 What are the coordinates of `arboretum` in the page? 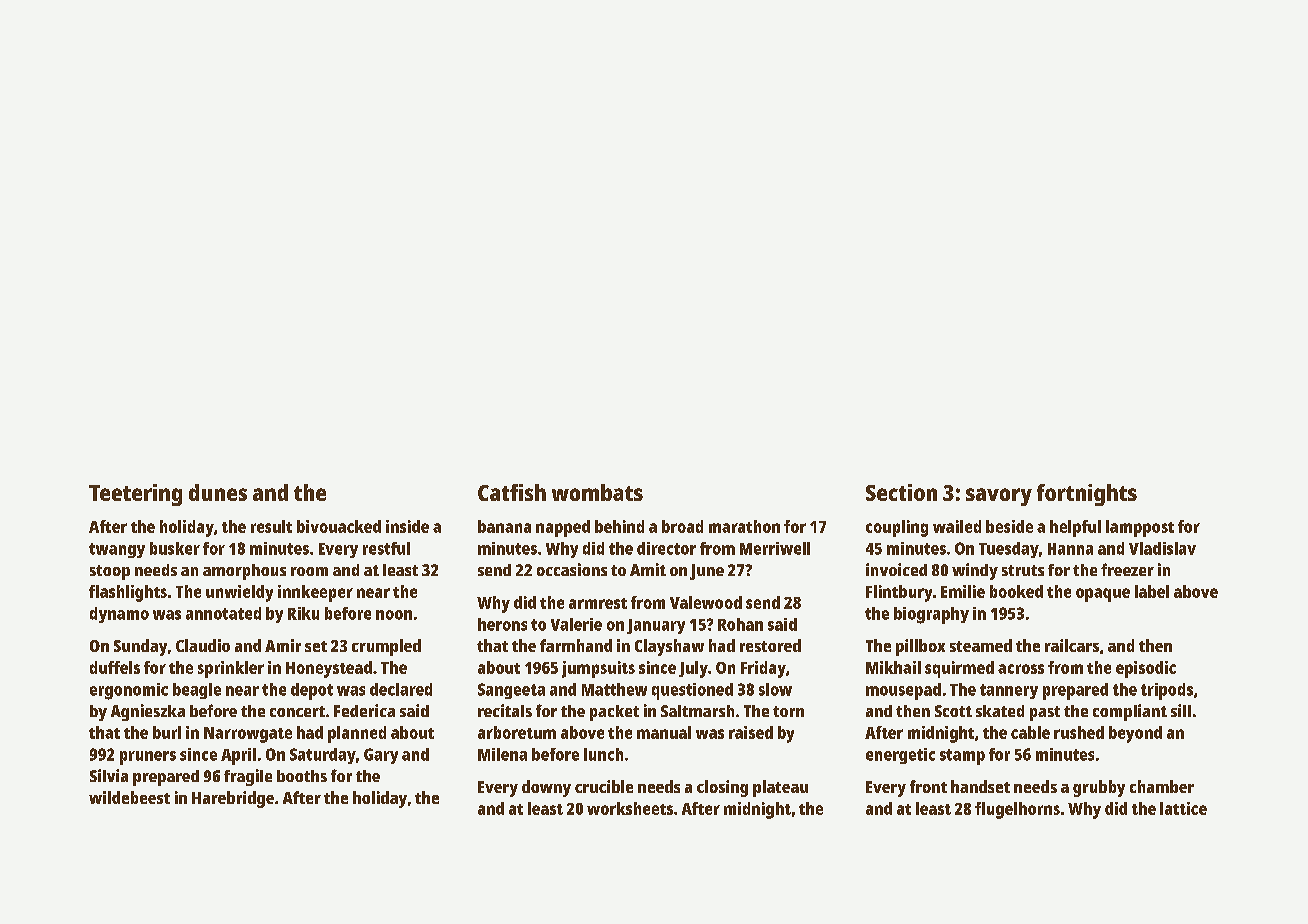 It's located at (517, 732).
